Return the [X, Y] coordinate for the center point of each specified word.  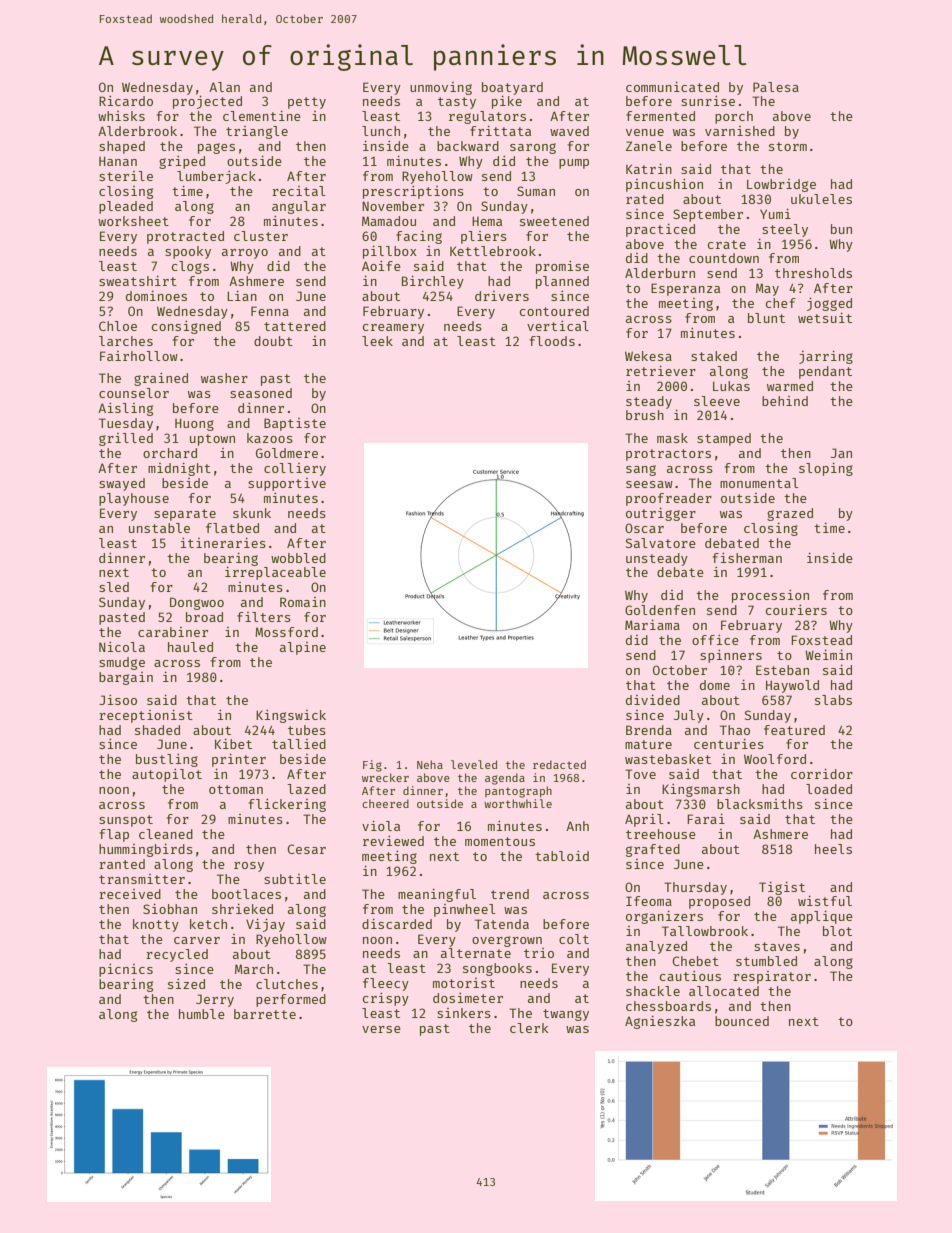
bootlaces [246, 894]
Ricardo [126, 101]
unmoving [441, 88]
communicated [672, 86]
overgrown [507, 941]
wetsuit [825, 317]
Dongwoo [197, 603]
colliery [295, 469]
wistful [825, 900]
